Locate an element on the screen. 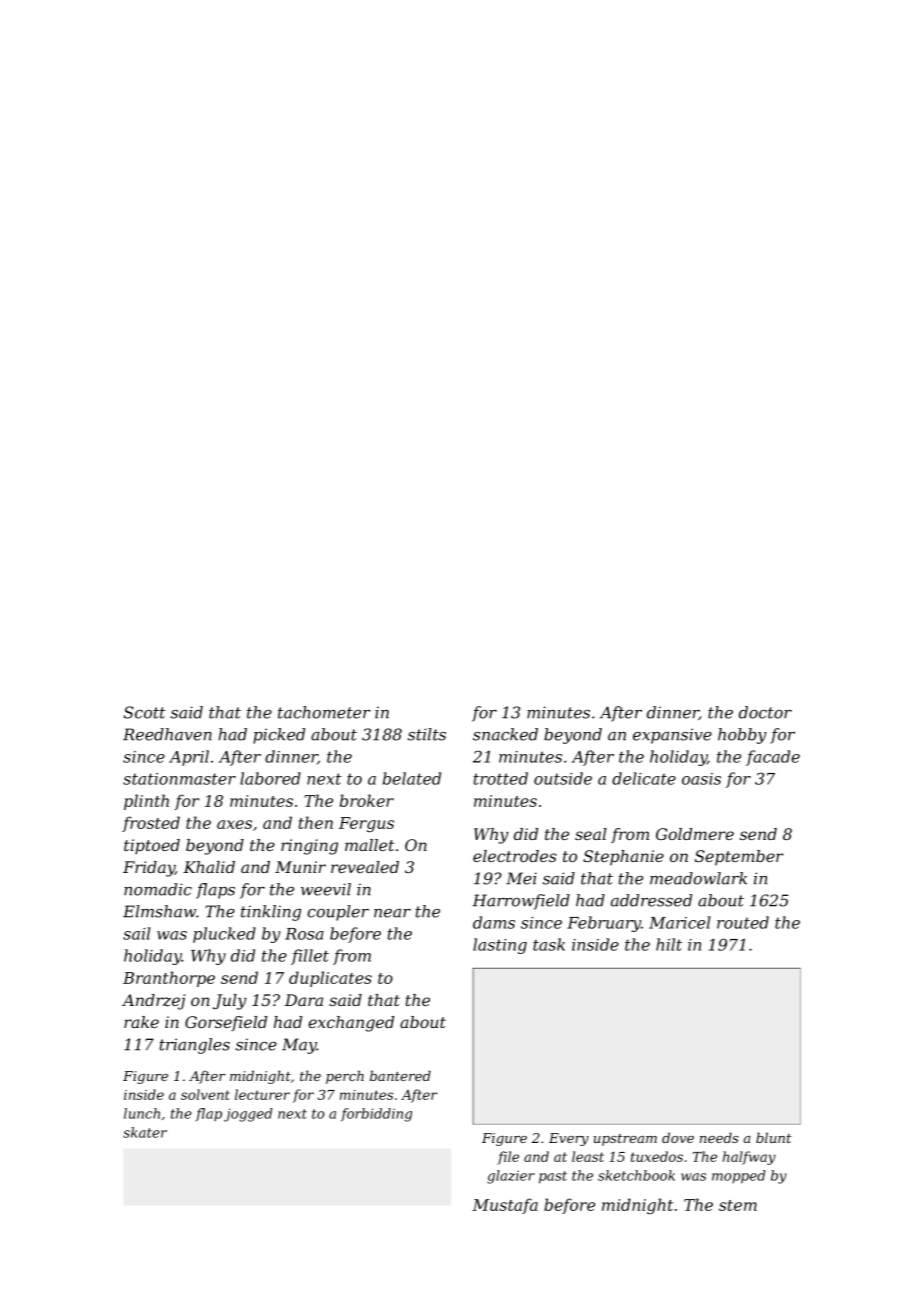 The height and width of the screenshot is (1308, 924). trotted is located at coordinates (501, 778).
